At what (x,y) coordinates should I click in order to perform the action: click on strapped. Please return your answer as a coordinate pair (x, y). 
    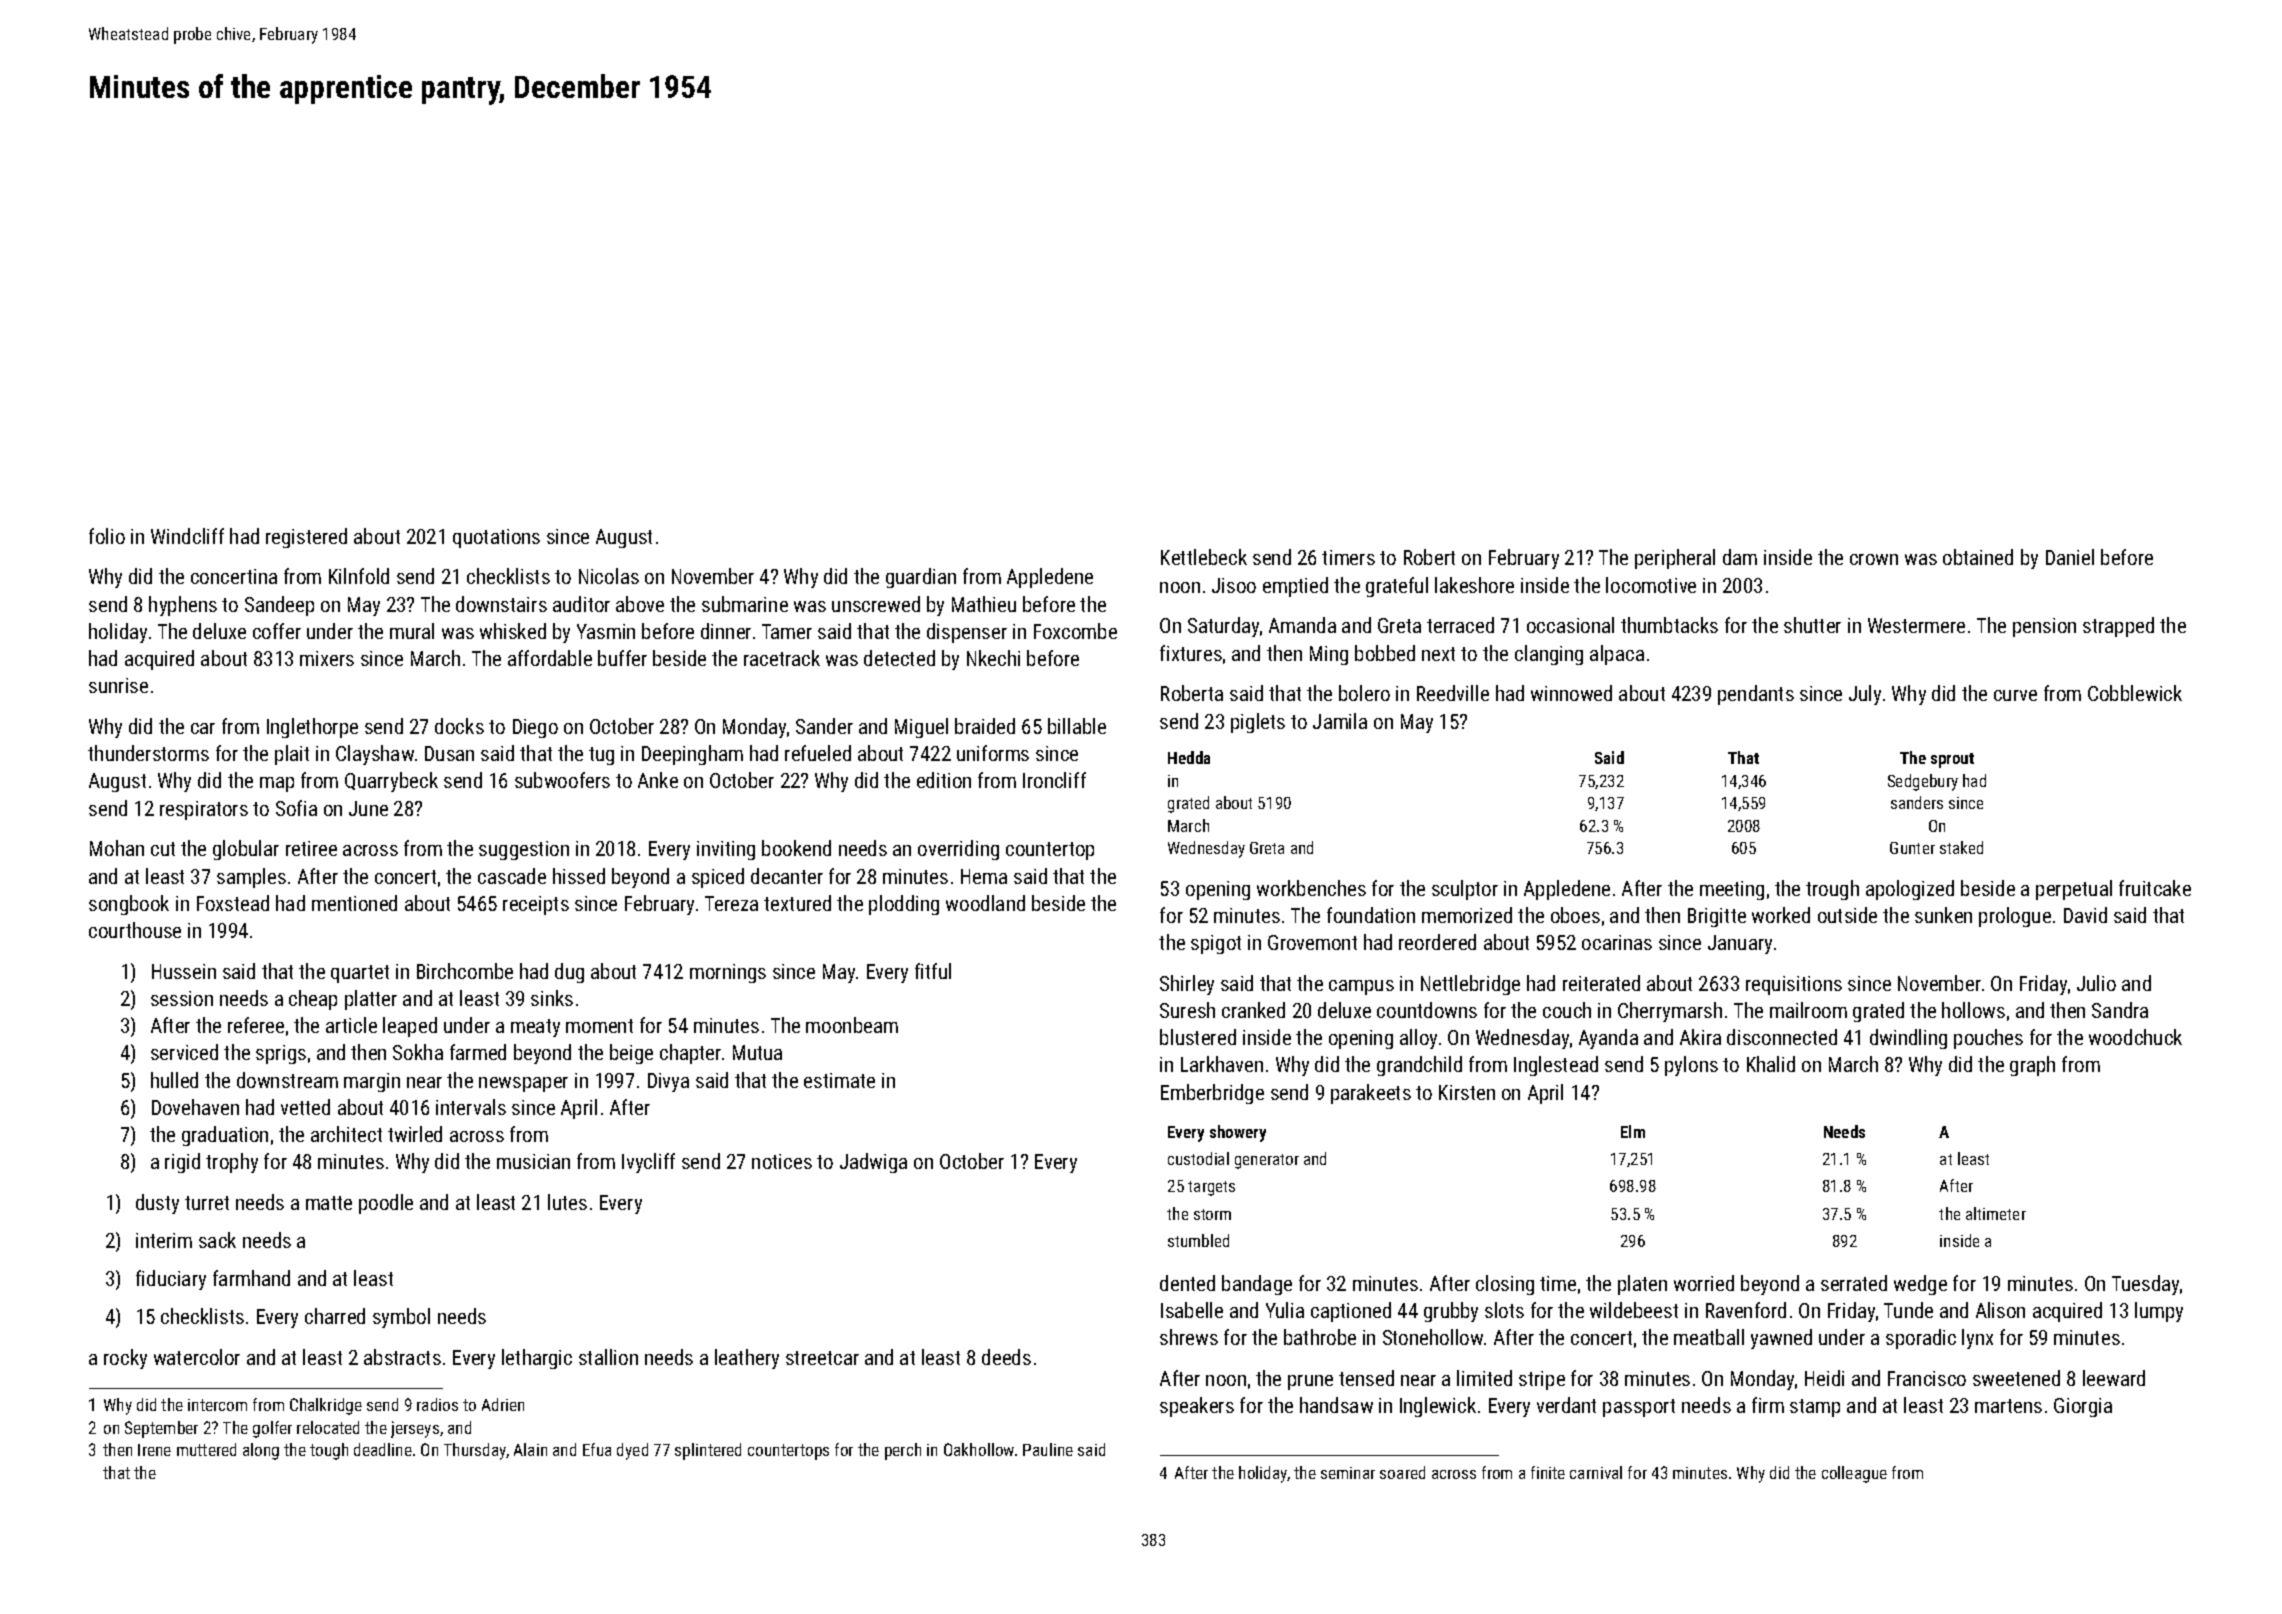
    Looking at the image, I should click on (2118, 627).
